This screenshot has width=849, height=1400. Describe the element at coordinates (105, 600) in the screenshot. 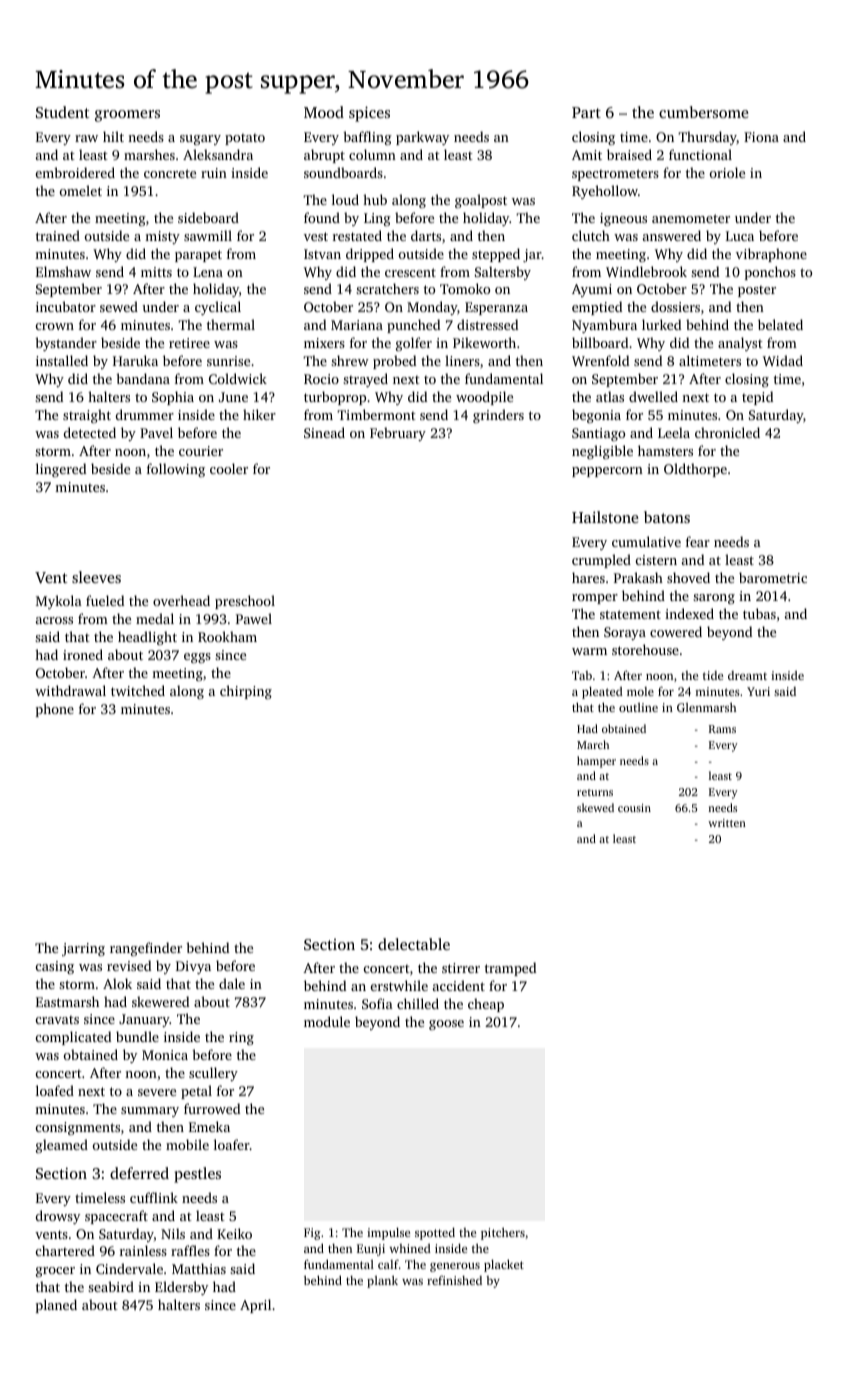

I see `fueled` at that location.
